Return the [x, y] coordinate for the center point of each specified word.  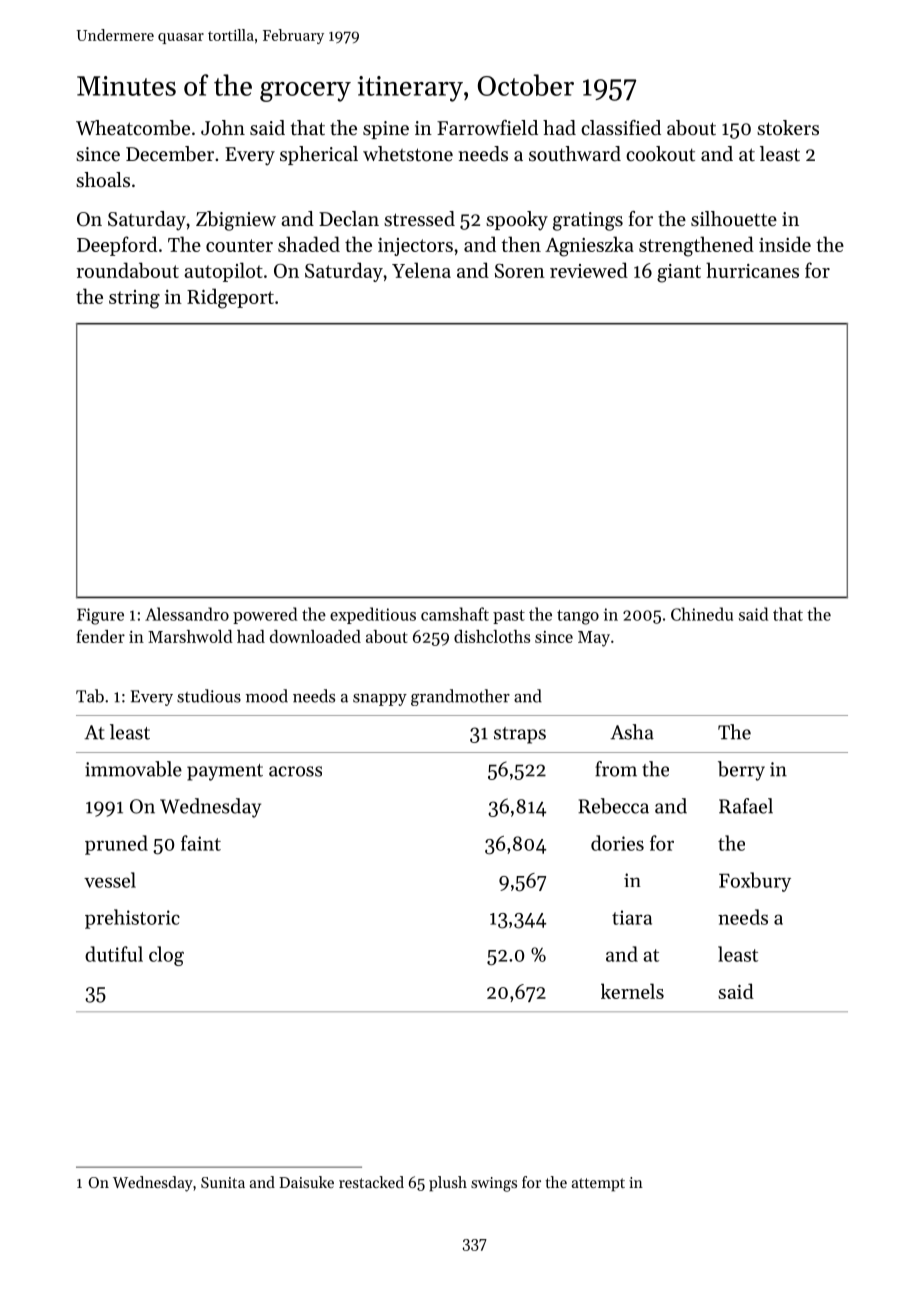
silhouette [734, 219]
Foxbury [755, 882]
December [170, 154]
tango [578, 617]
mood [267, 696]
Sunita [223, 1182]
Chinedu [702, 614]
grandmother [460, 697]
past [509, 617]
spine [386, 130]
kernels [632, 991]
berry [741, 771]
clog [166, 956]
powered [265, 615]
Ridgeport [230, 298]
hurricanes [752, 270]
